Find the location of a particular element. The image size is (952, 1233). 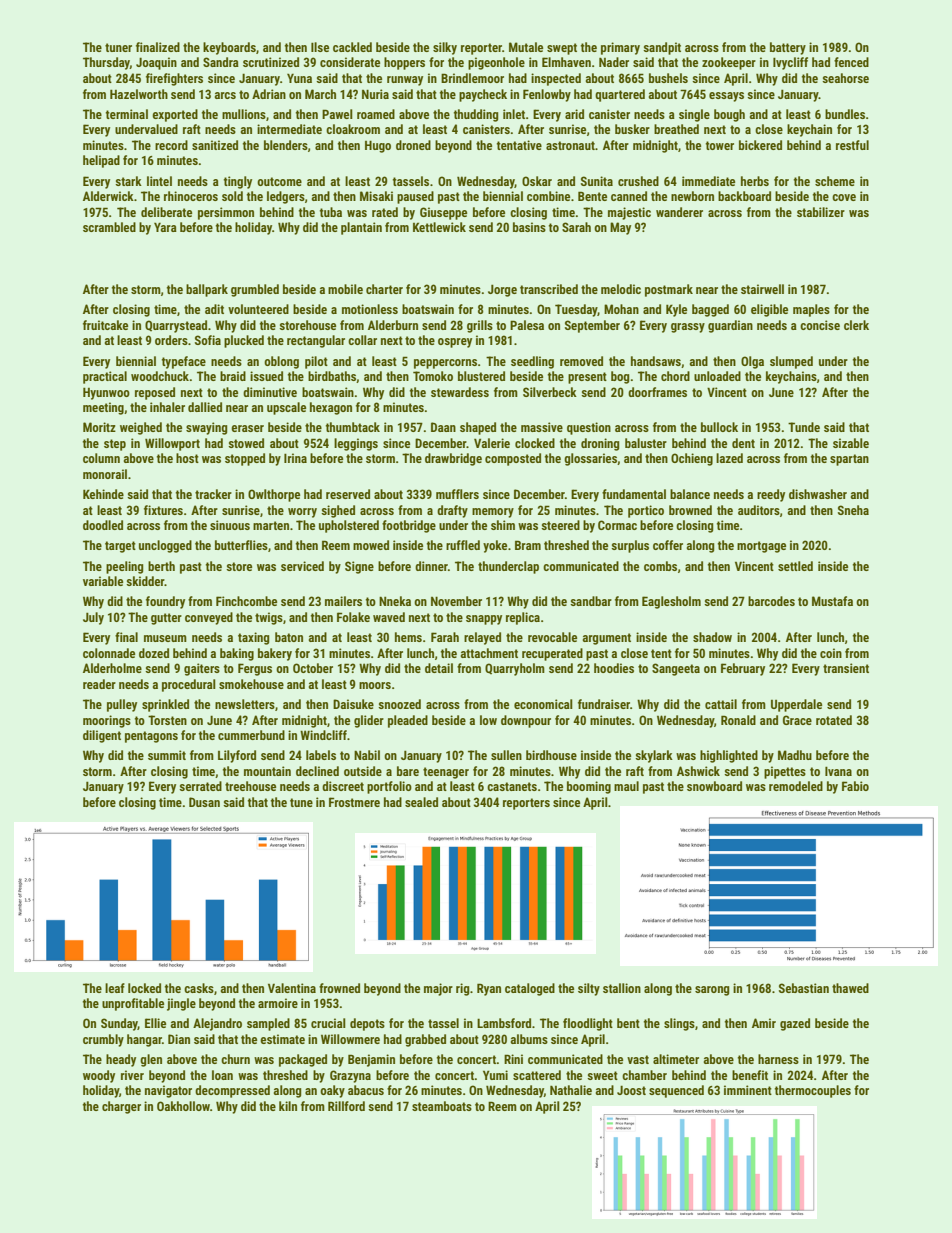

major is located at coordinates (438, 989).
